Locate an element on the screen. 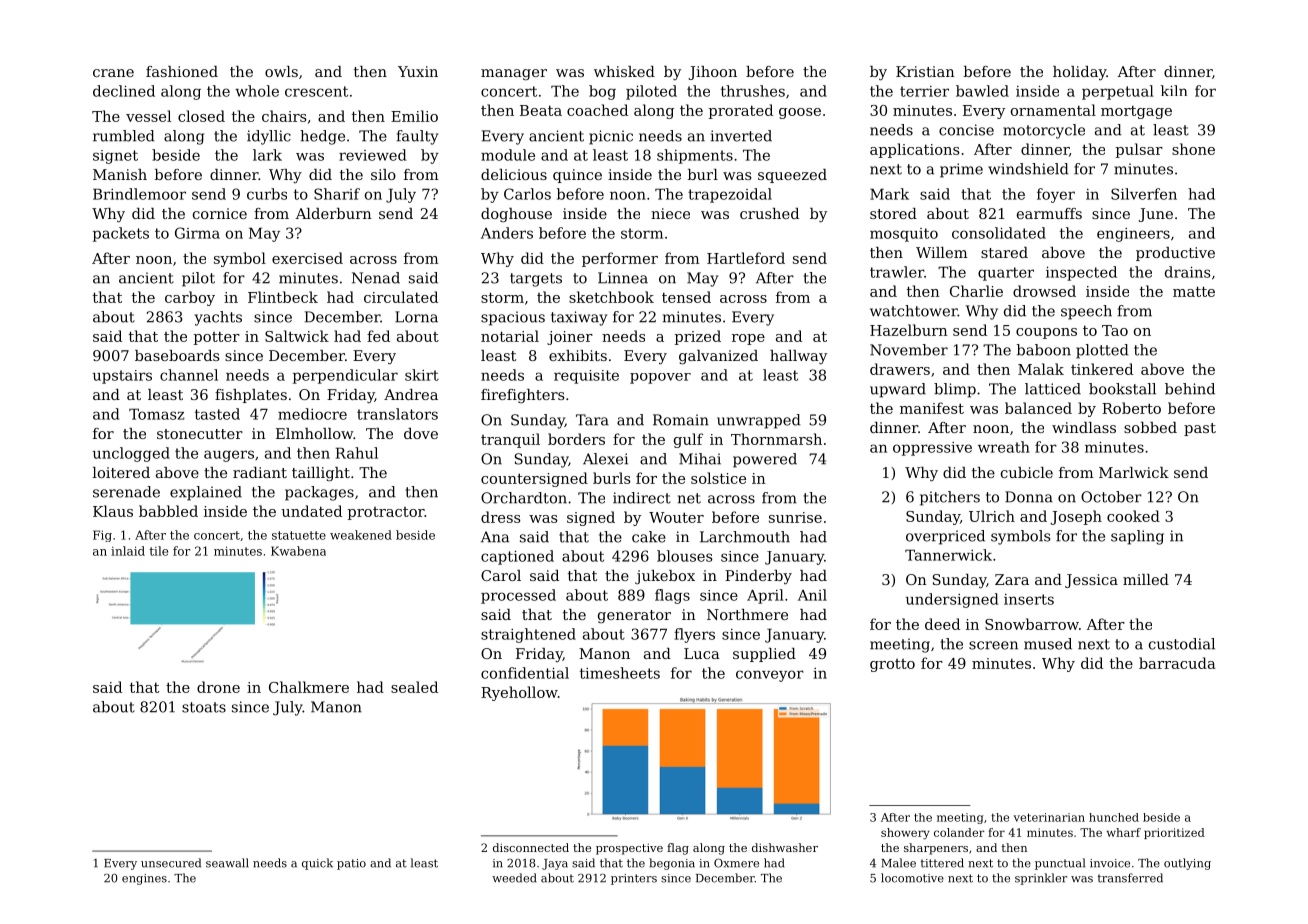  transferred is located at coordinates (1130, 878).
